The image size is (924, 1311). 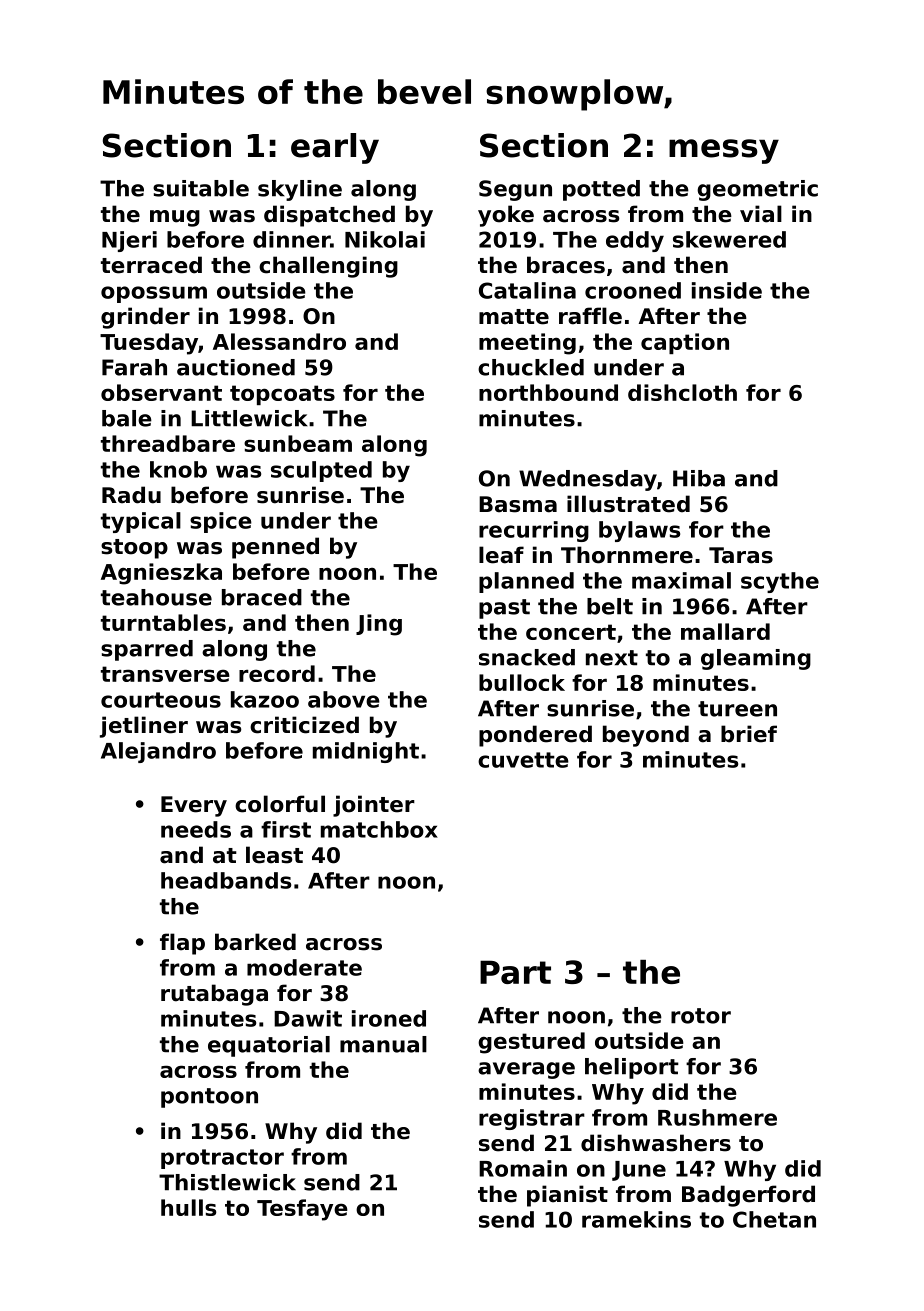 What do you see at coordinates (523, 760) in the page?
I see `cuvette` at bounding box center [523, 760].
